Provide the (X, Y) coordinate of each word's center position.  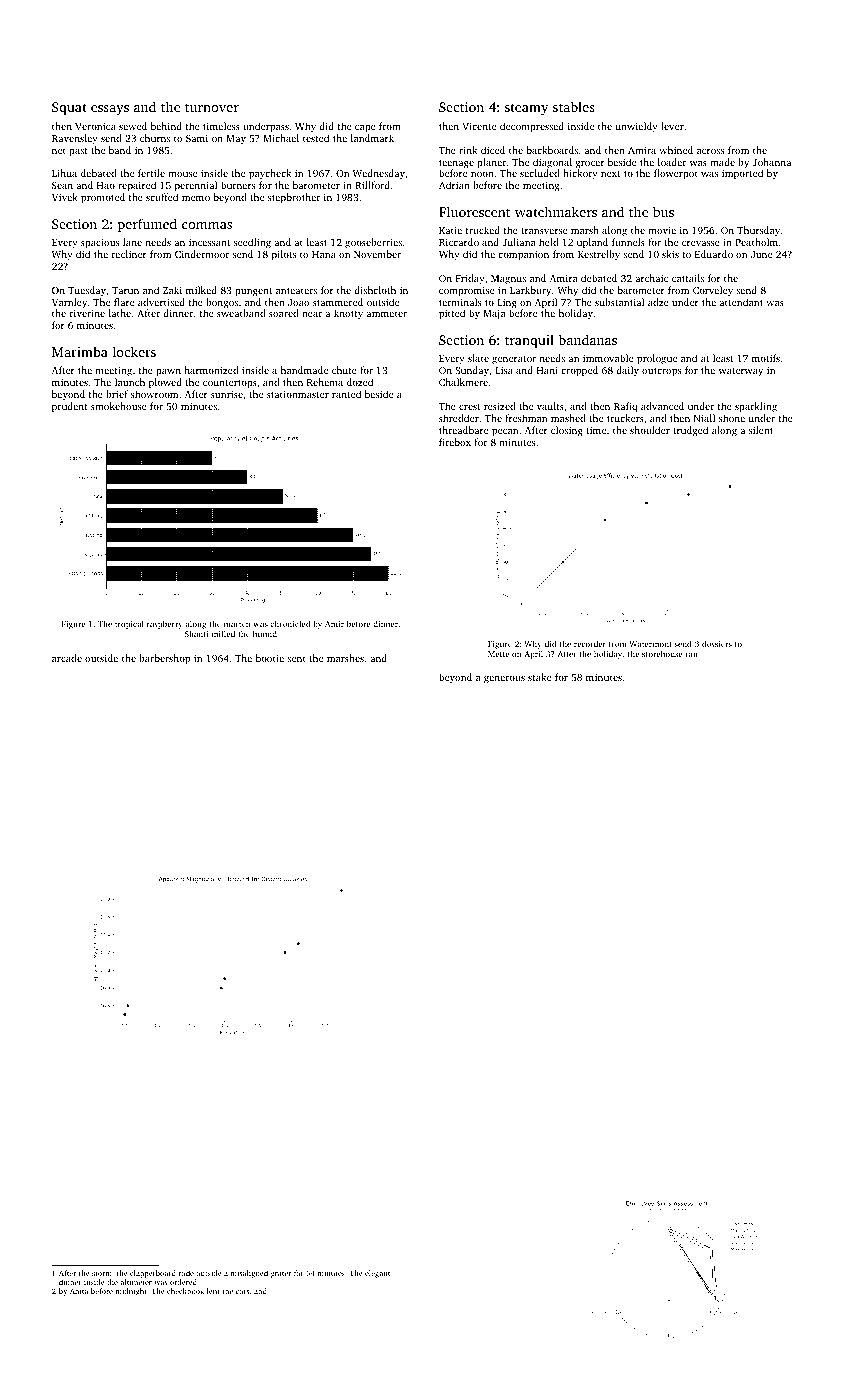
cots (242, 1291)
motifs (766, 358)
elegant (377, 1274)
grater (281, 1275)
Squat (69, 108)
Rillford (372, 185)
